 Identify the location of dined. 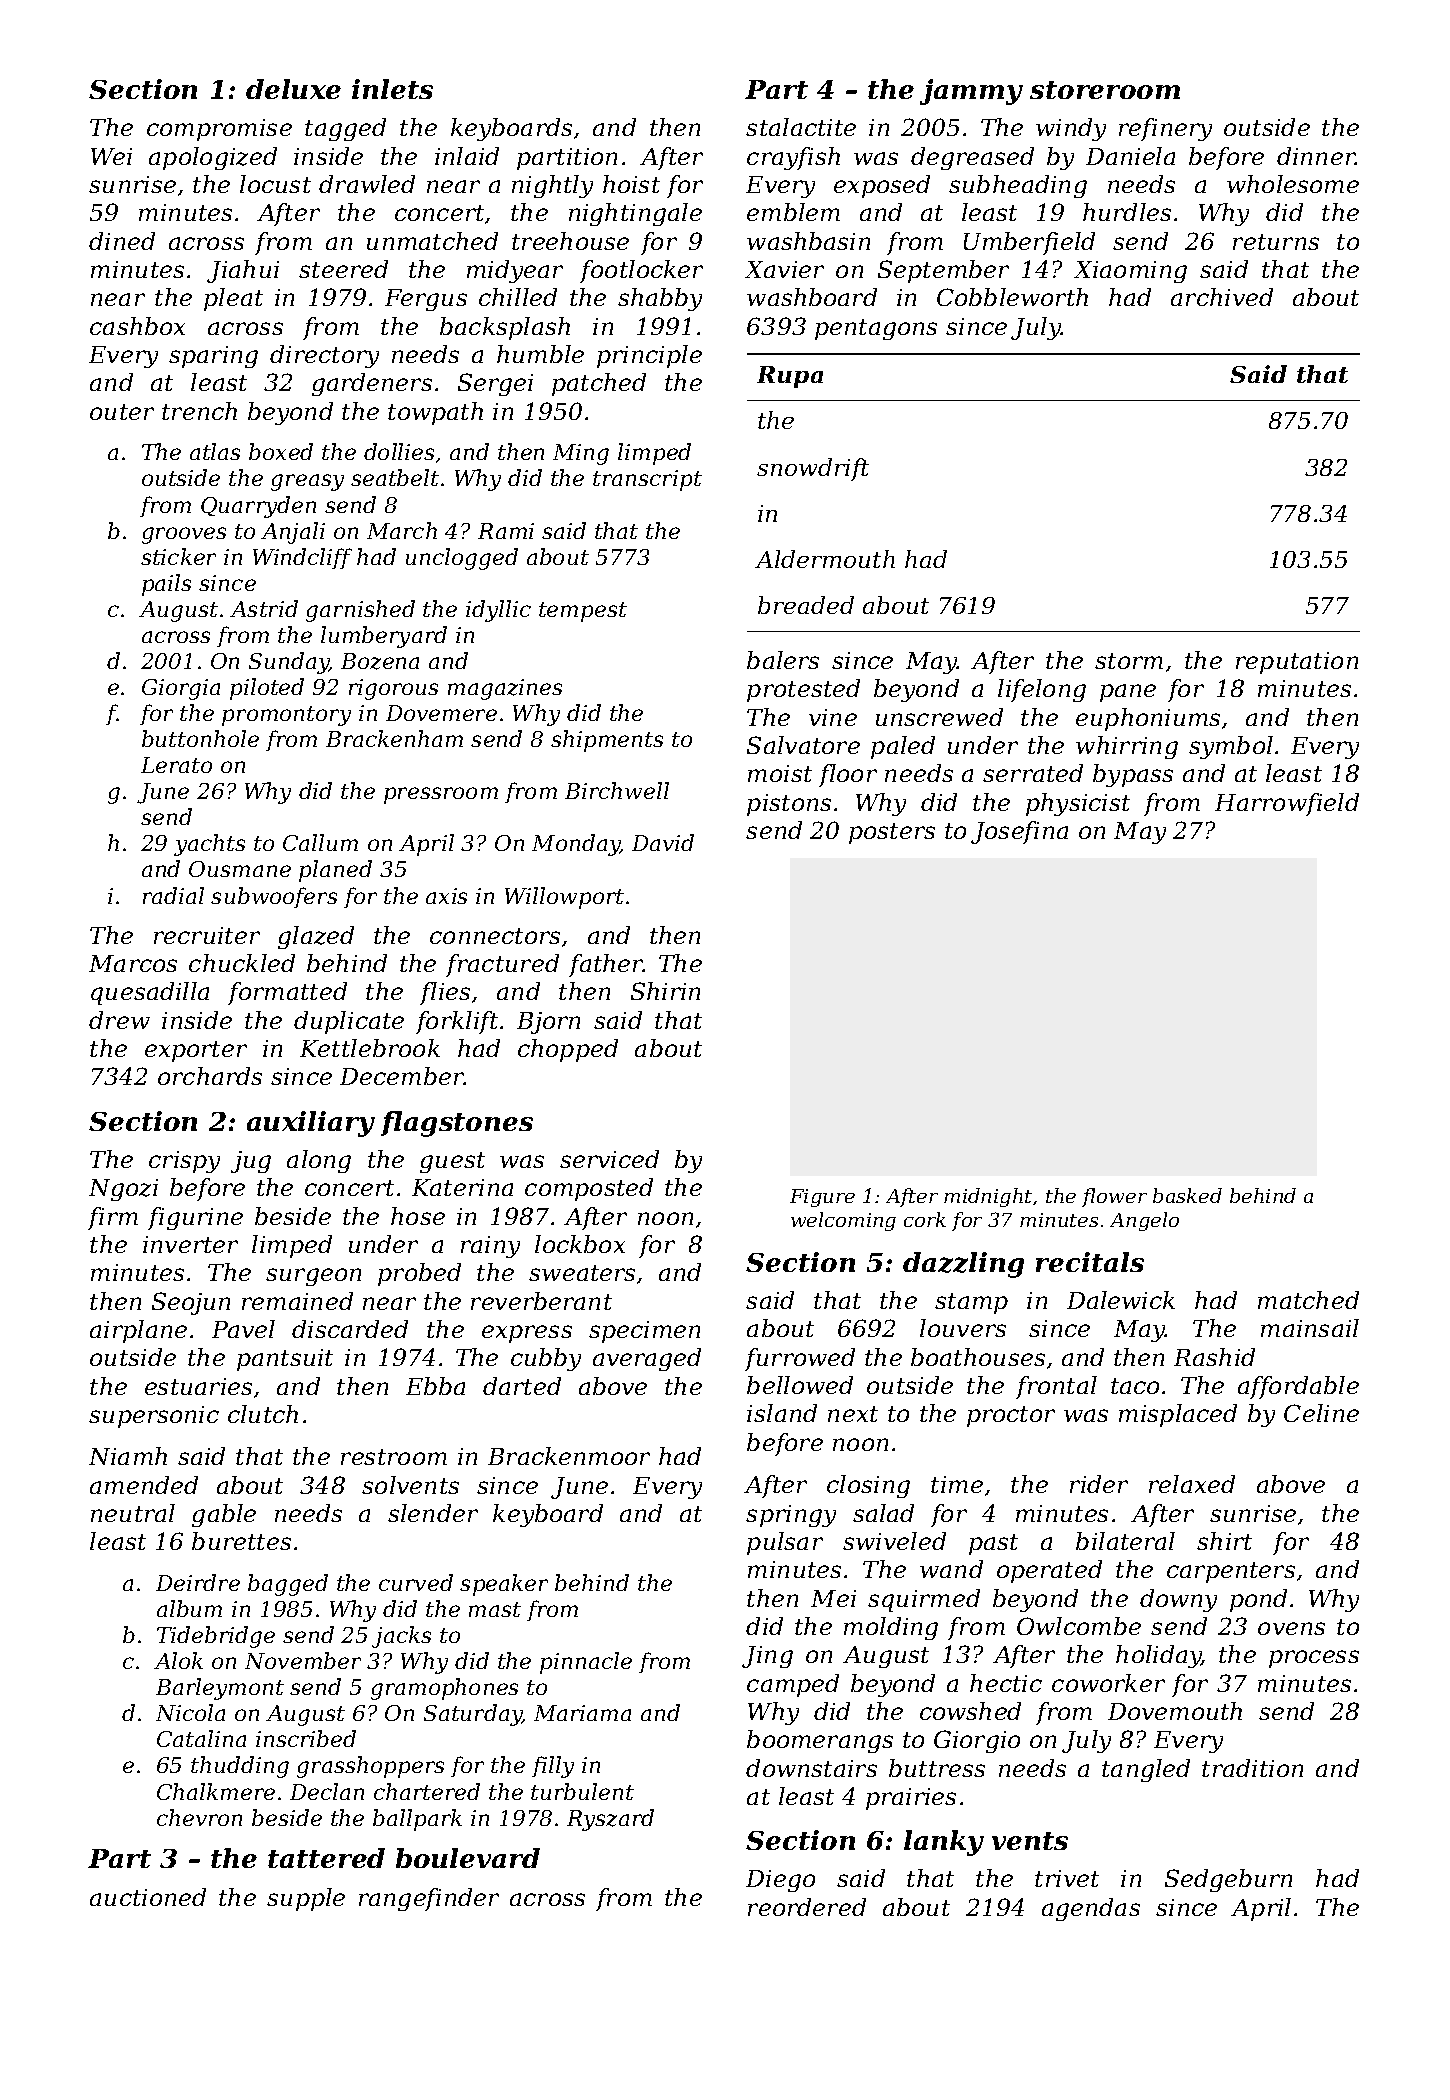
(122, 241).
